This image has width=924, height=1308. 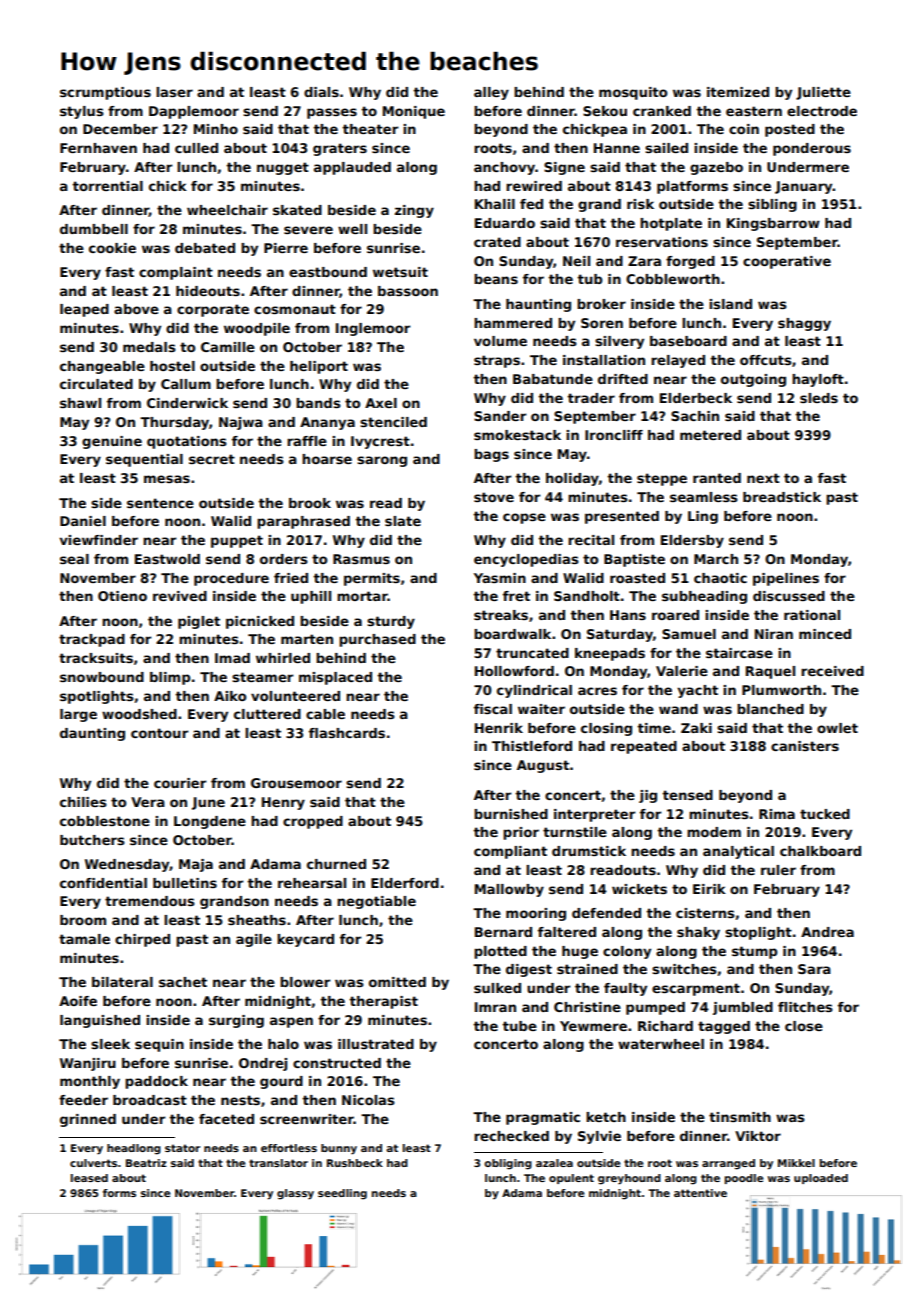 I want to click on zingy, so click(x=414, y=211).
